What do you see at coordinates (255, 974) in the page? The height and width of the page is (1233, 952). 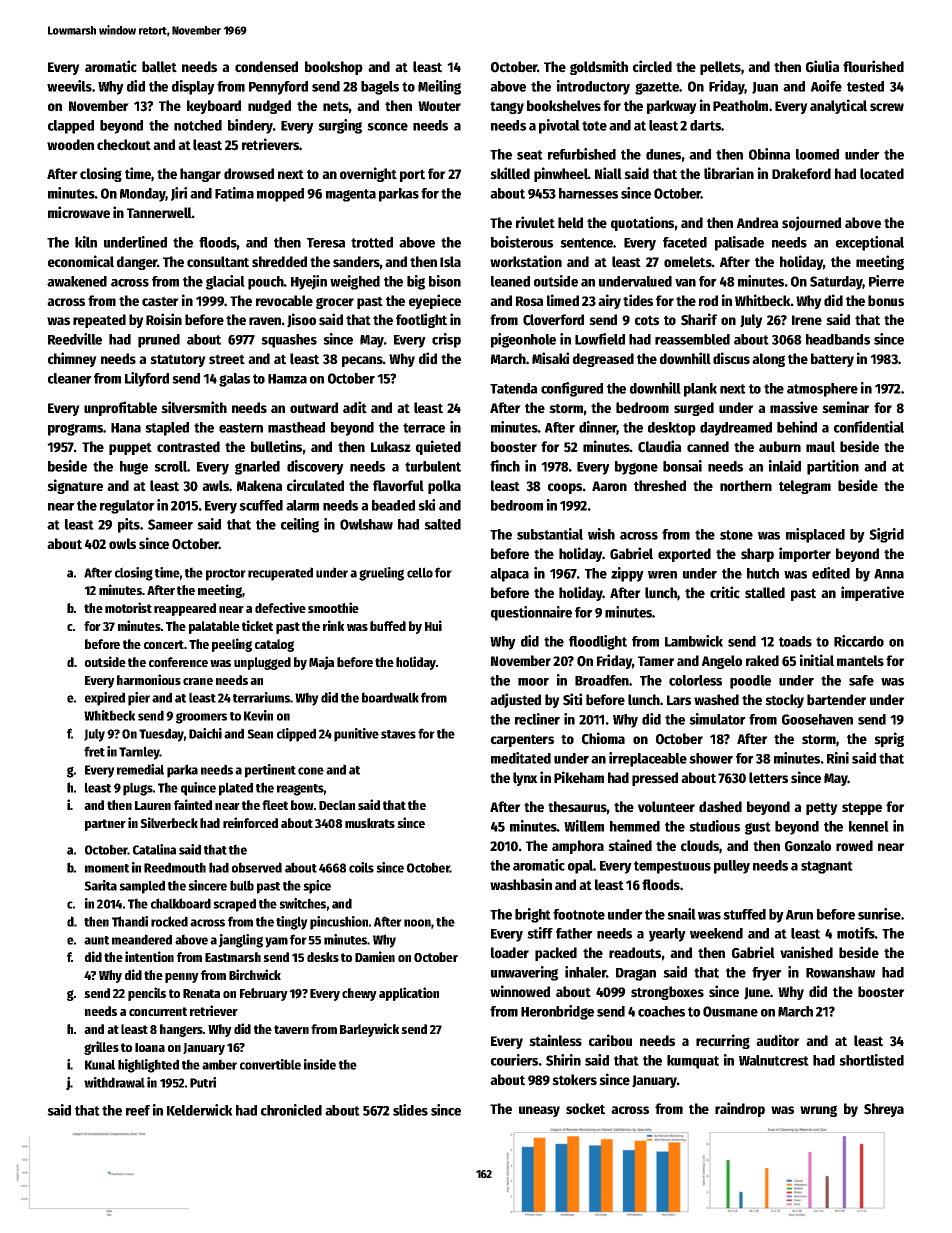 I see `Birchwick` at bounding box center [255, 974].
